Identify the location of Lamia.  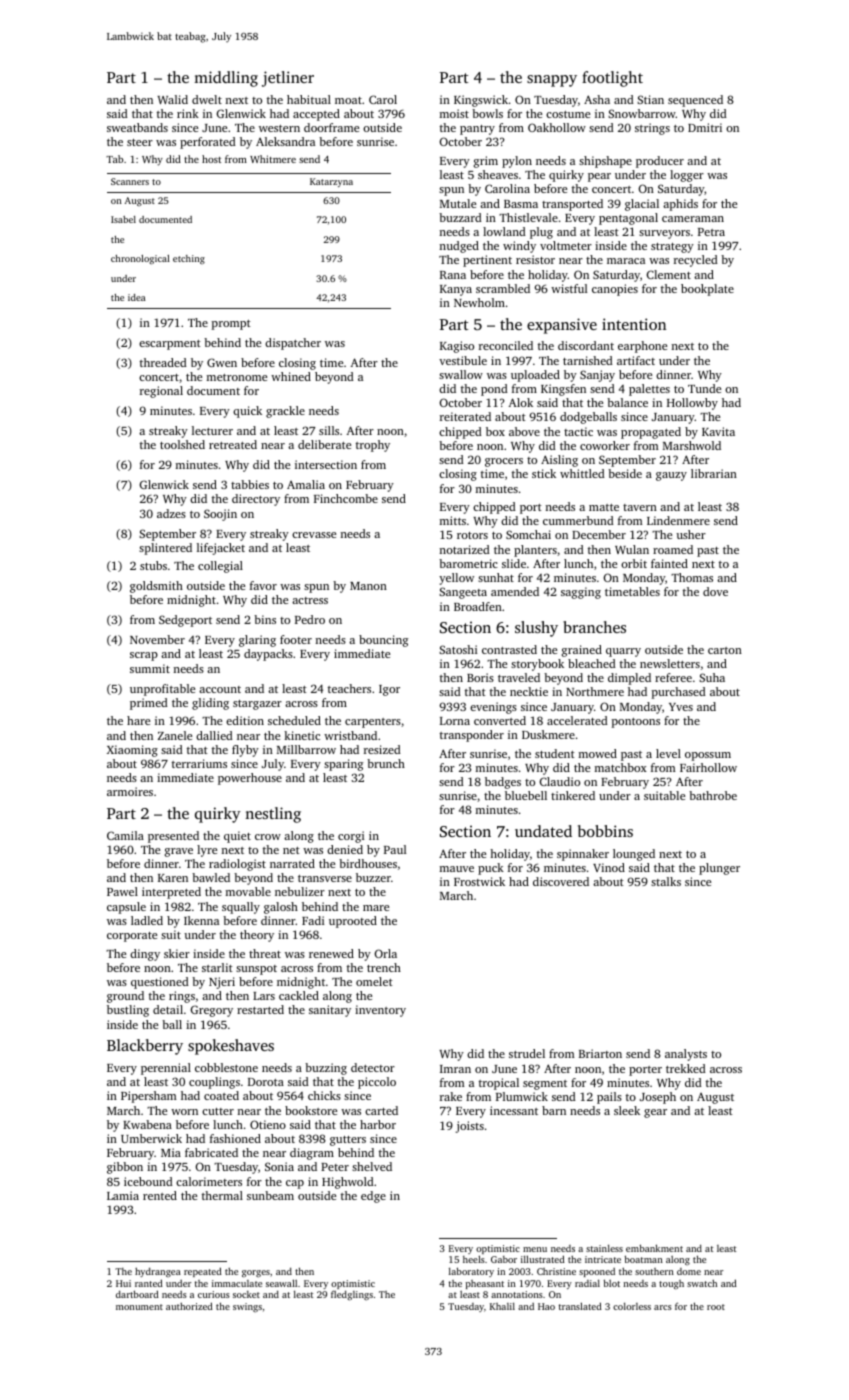
(123, 1195).
